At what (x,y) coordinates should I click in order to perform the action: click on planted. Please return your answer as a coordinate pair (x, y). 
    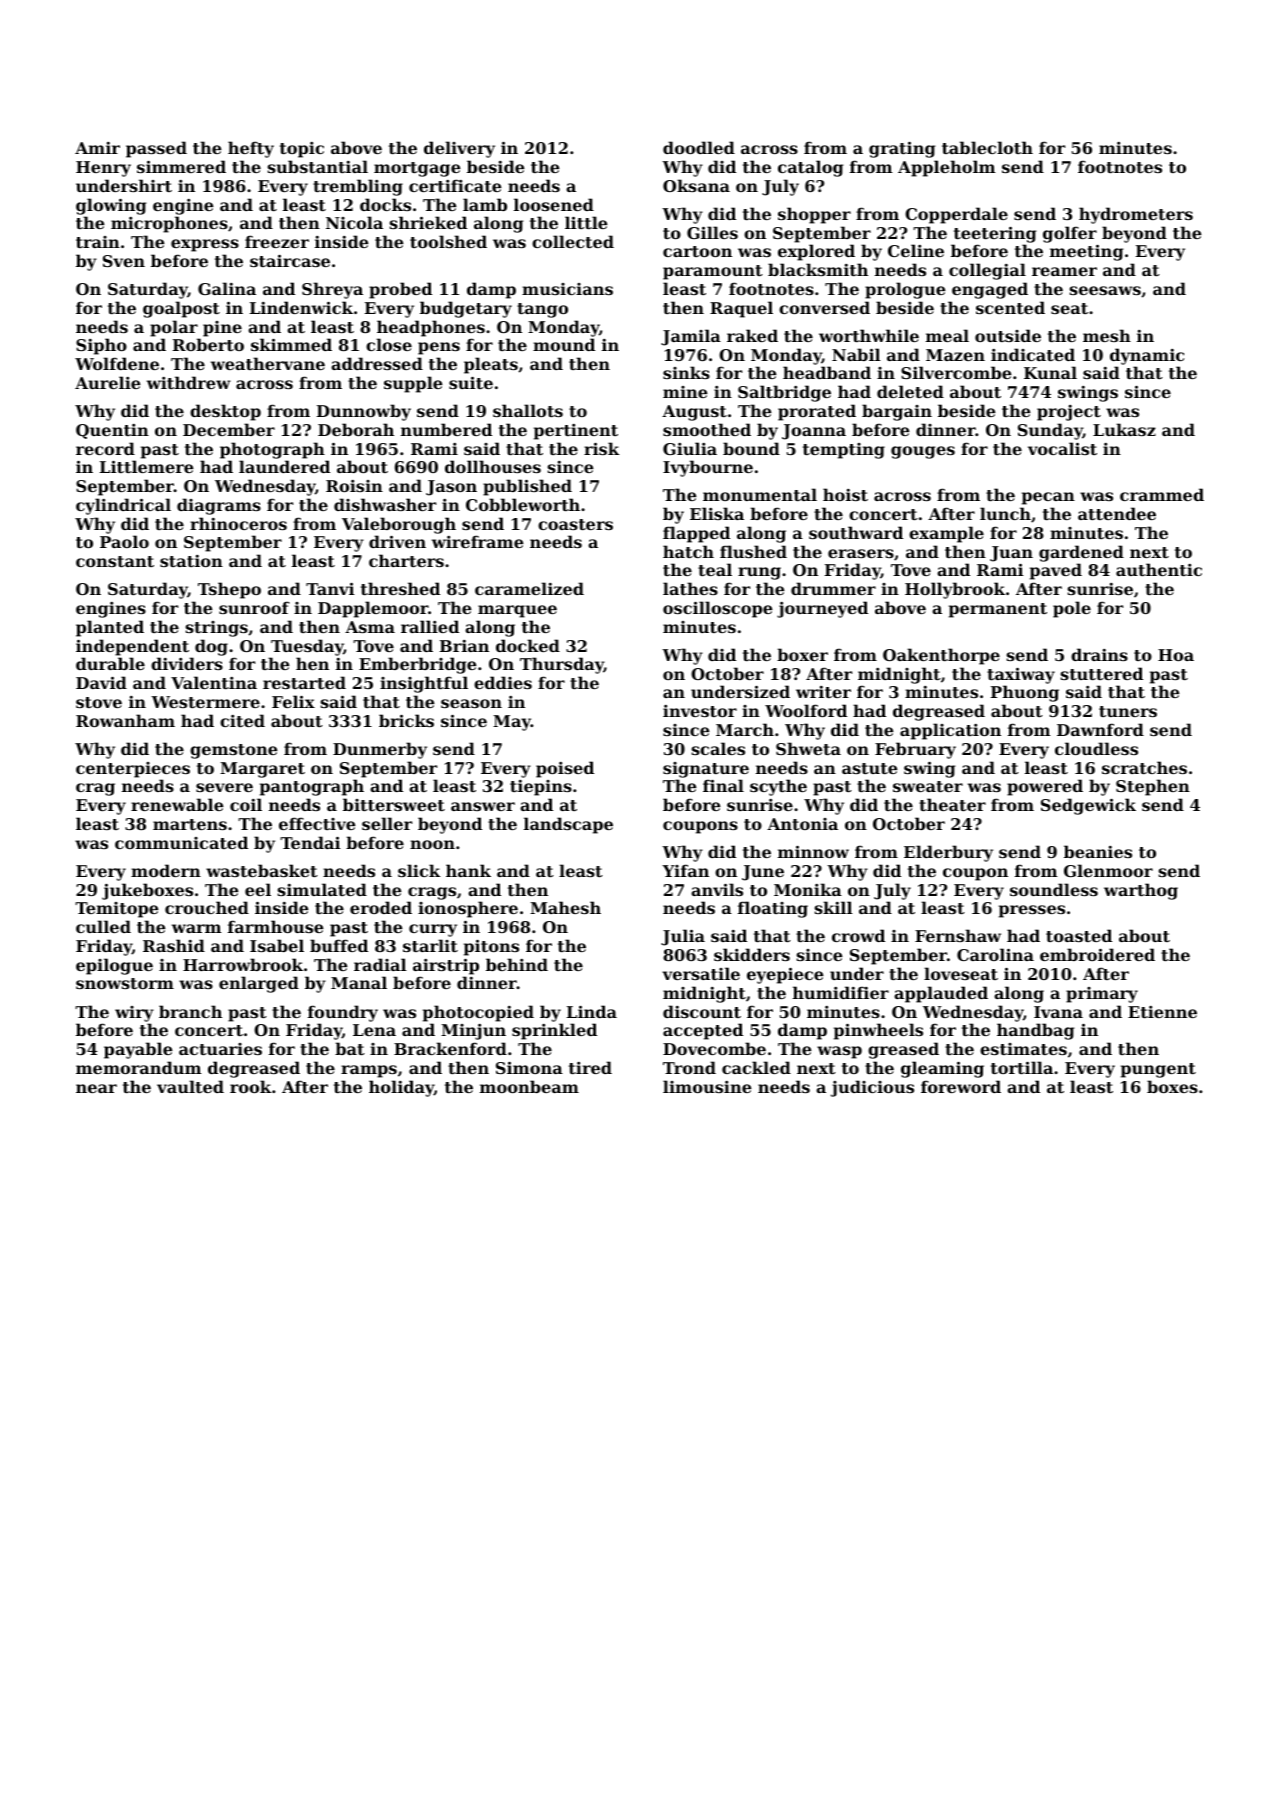
    Looking at the image, I should click on (110, 628).
